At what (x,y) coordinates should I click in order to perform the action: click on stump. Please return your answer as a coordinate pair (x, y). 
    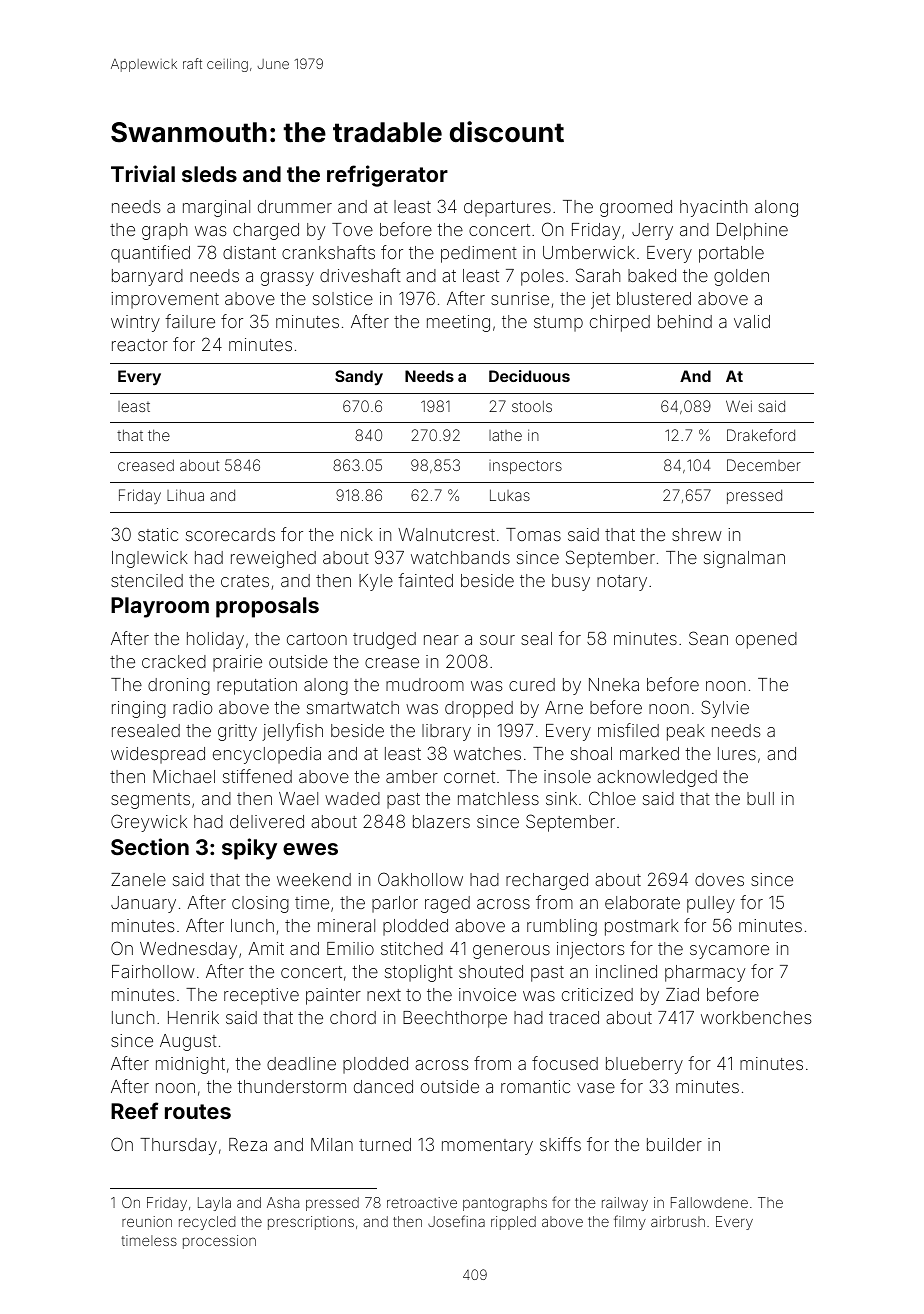
    Looking at the image, I should click on (558, 324).
